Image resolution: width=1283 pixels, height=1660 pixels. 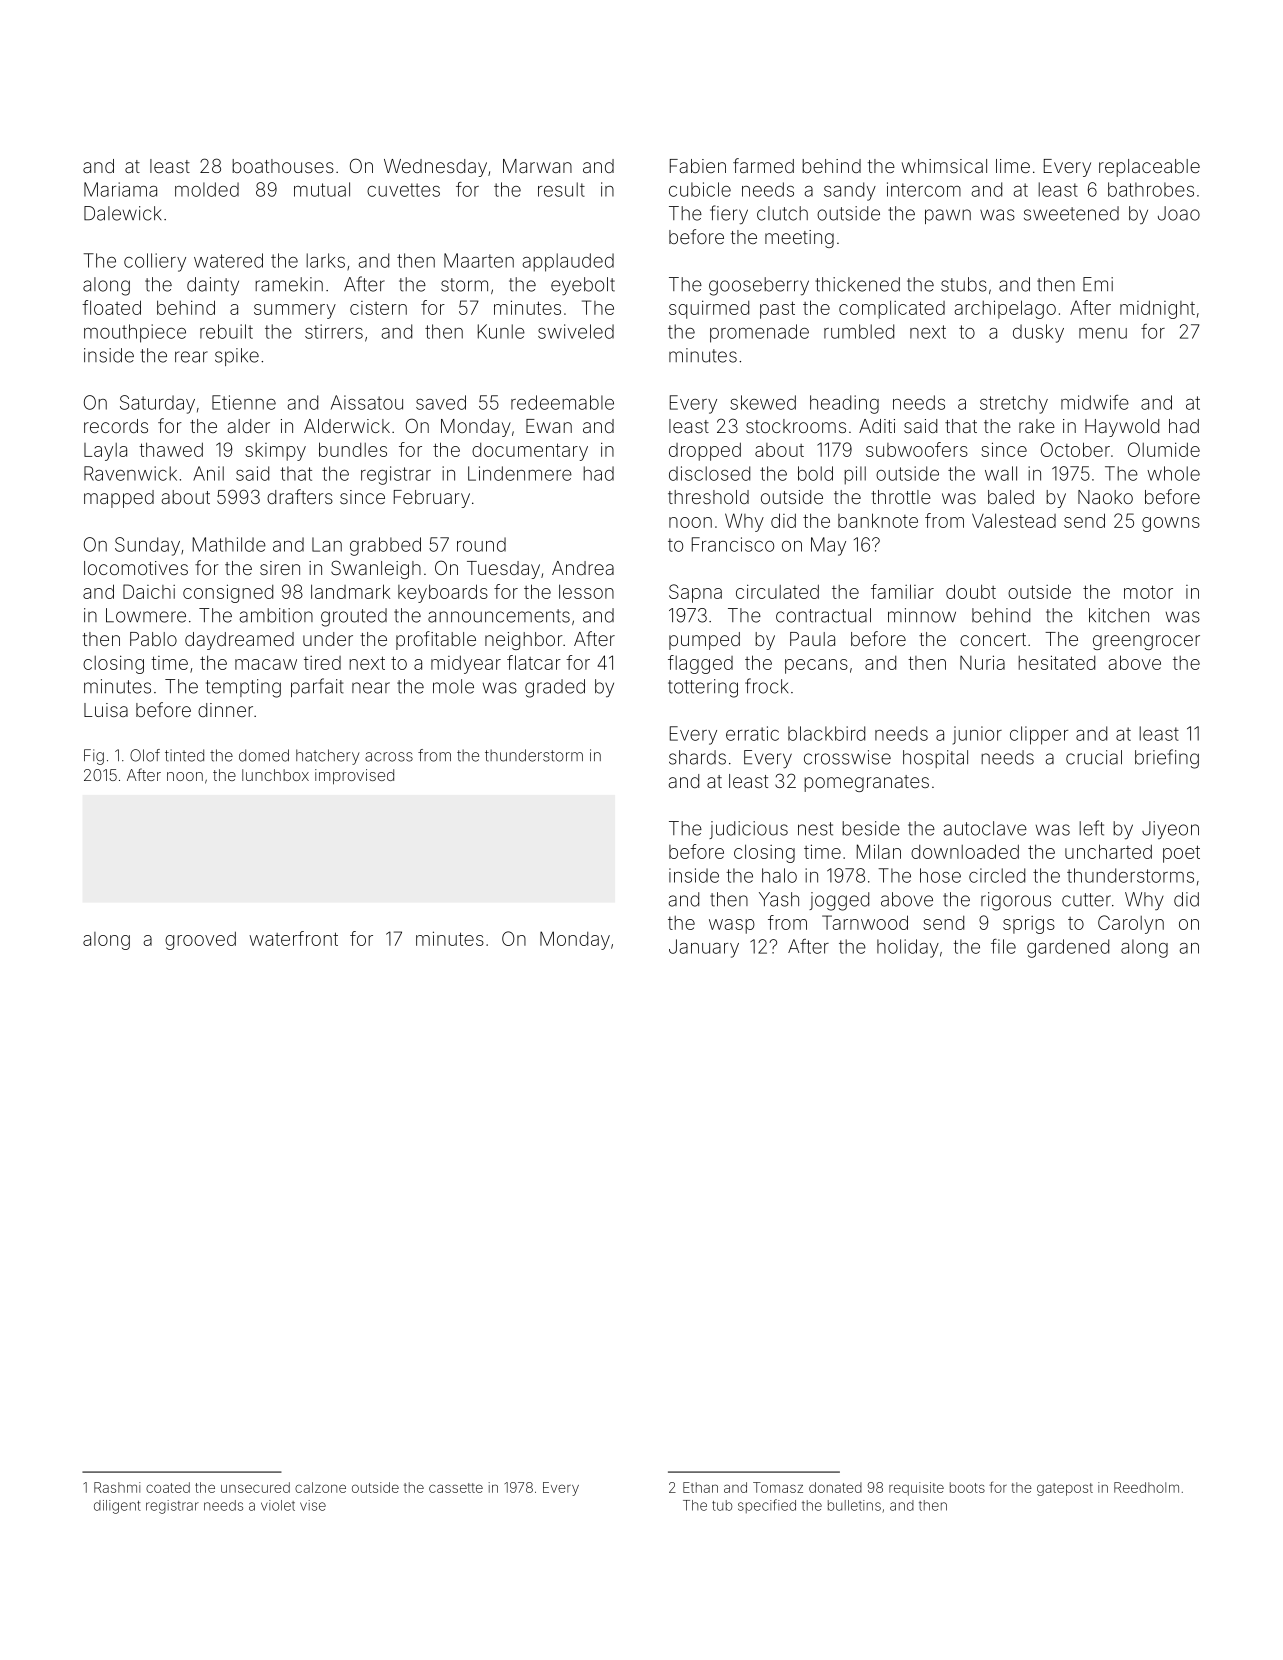 What do you see at coordinates (389, 757) in the page?
I see `across` at bounding box center [389, 757].
